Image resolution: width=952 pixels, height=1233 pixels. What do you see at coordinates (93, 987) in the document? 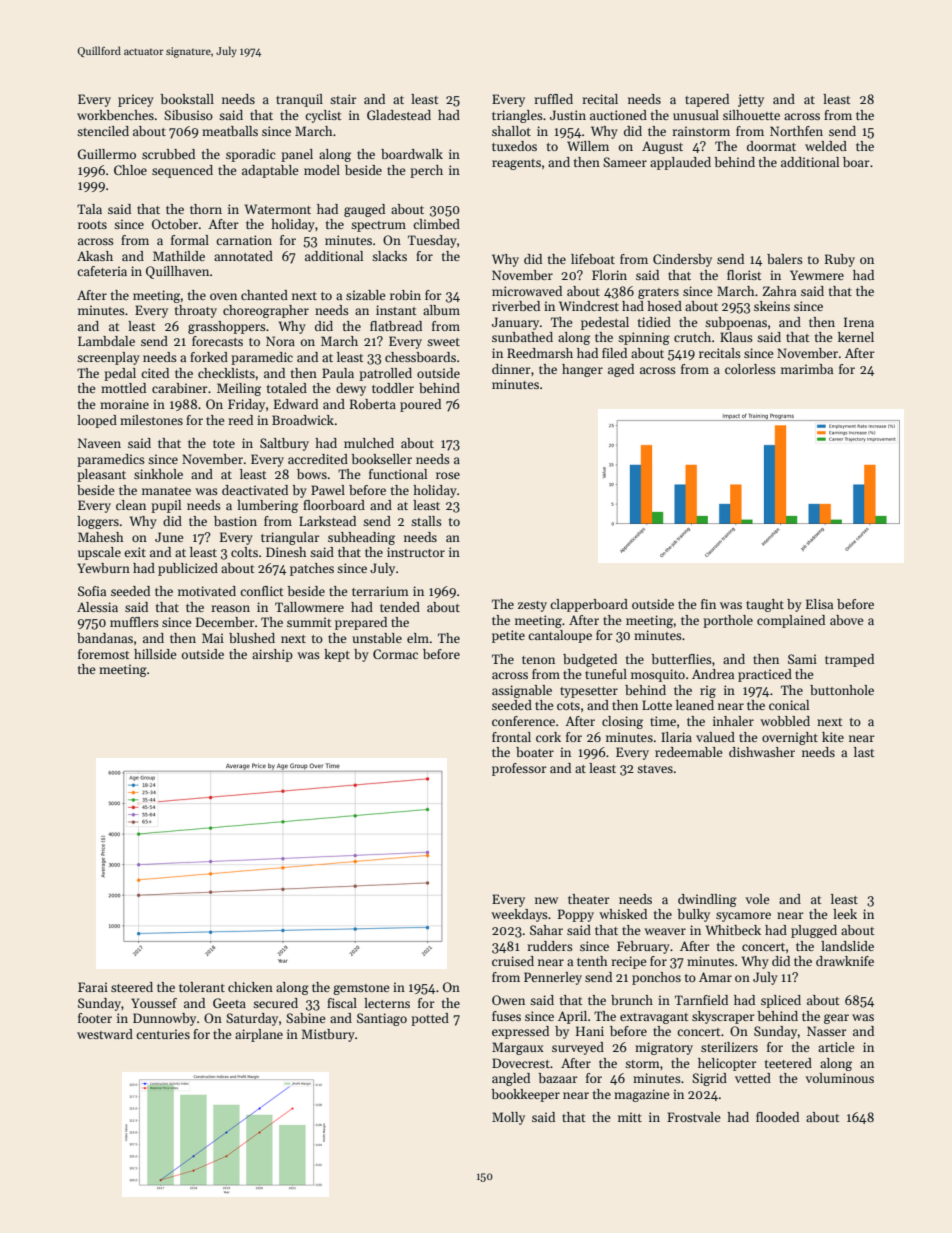
I see `Farai` at bounding box center [93, 987].
